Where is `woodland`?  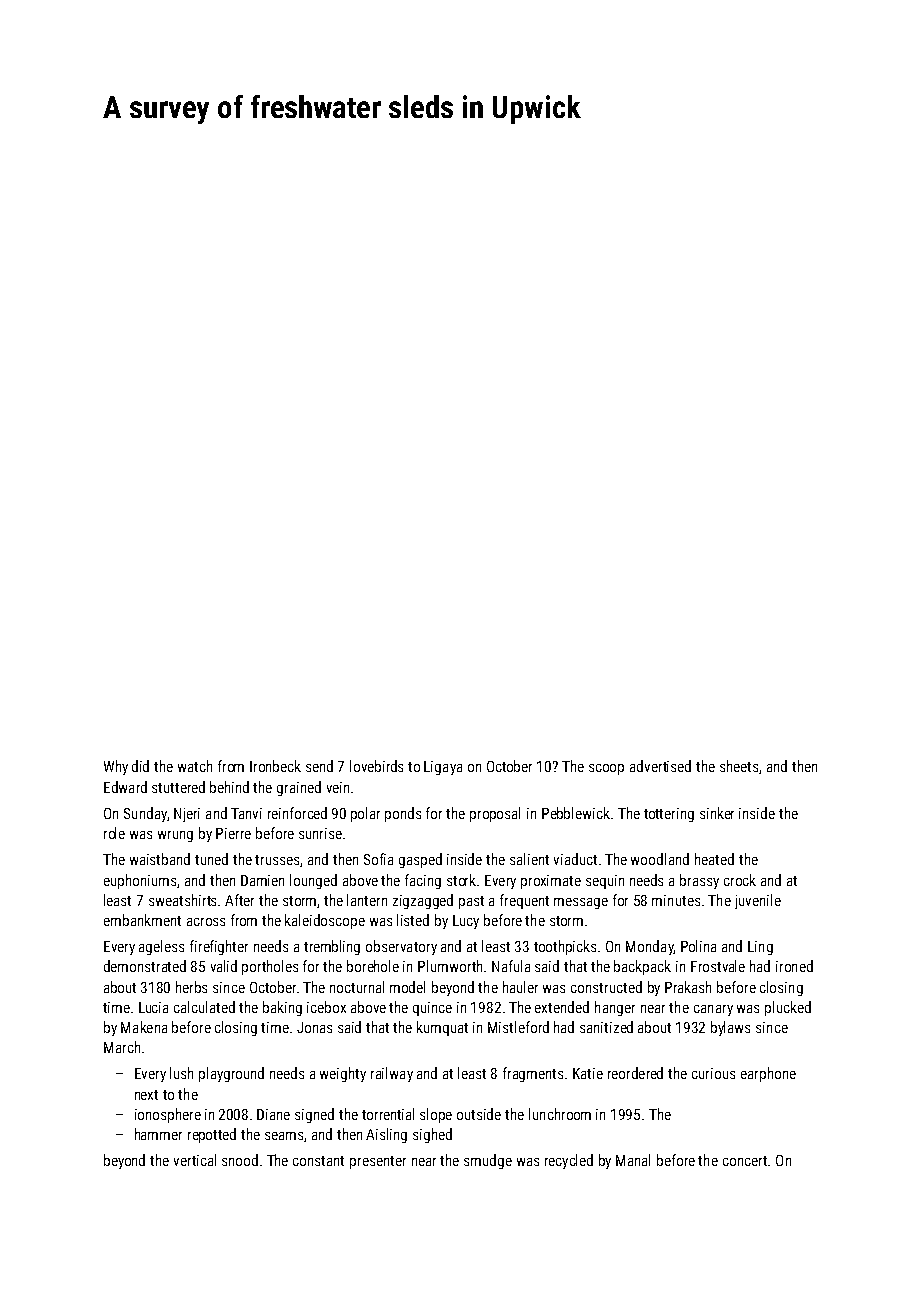
woodland is located at coordinates (660, 859).
